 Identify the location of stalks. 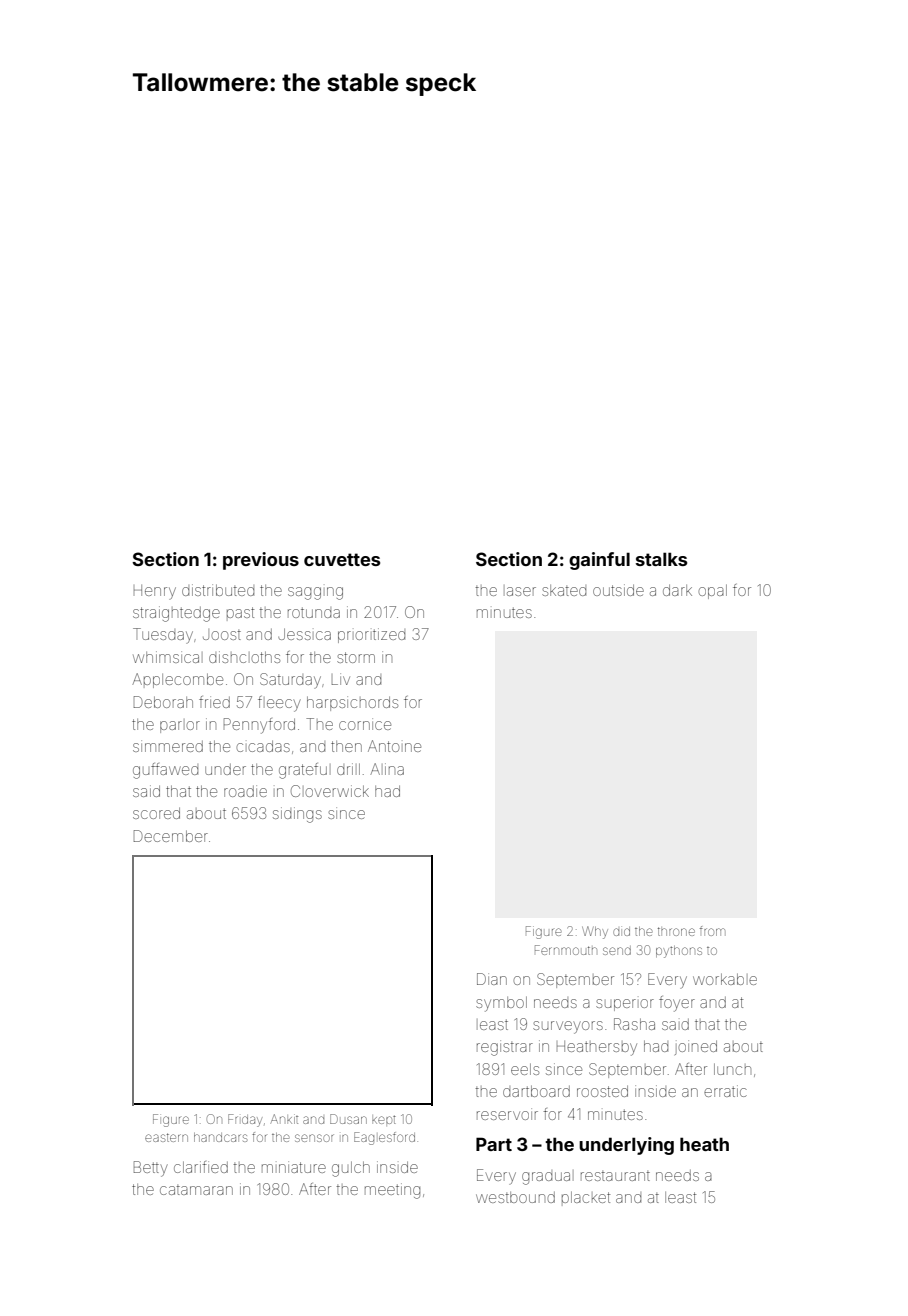
(661, 559).
